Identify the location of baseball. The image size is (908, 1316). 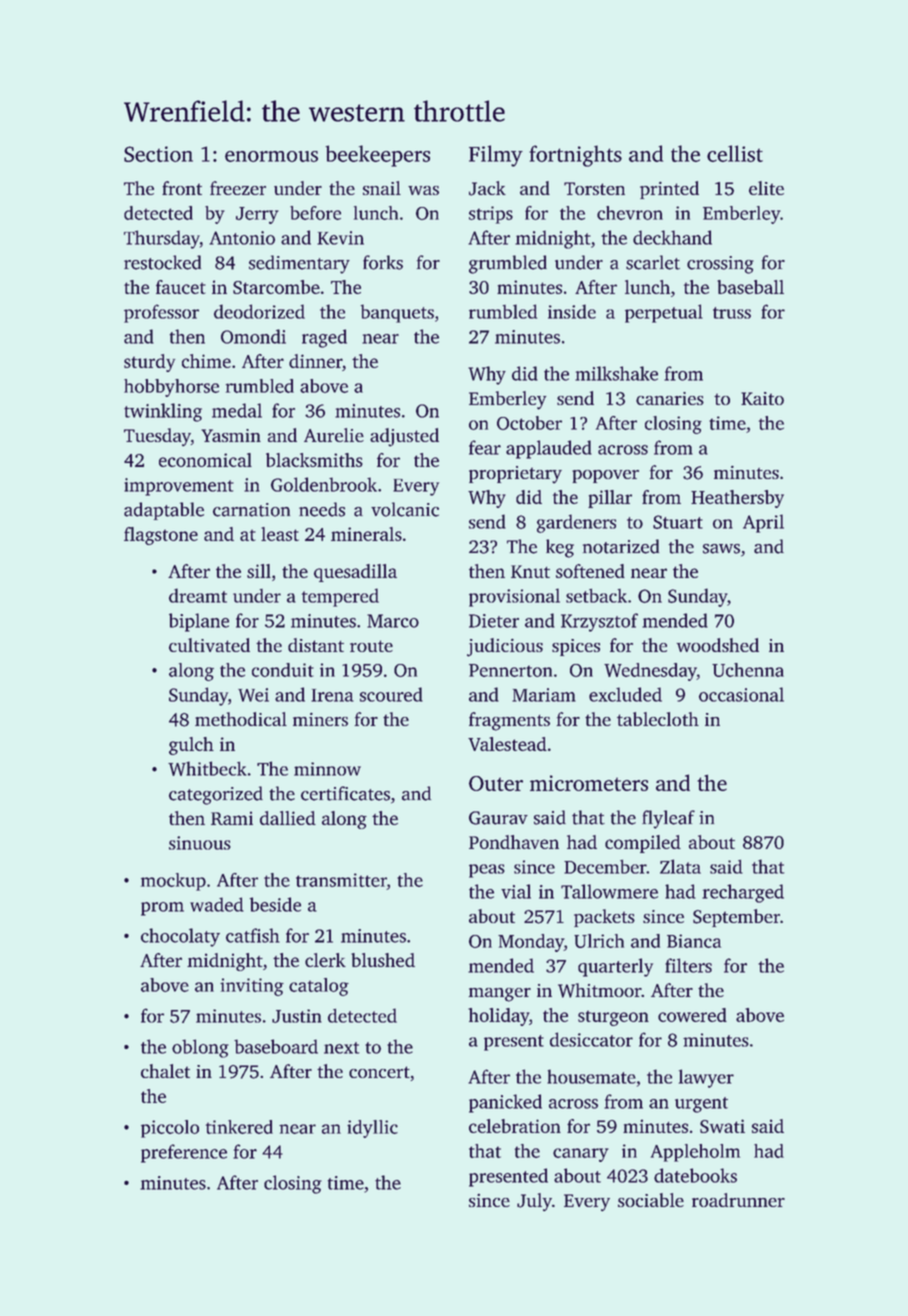
(750, 287).
